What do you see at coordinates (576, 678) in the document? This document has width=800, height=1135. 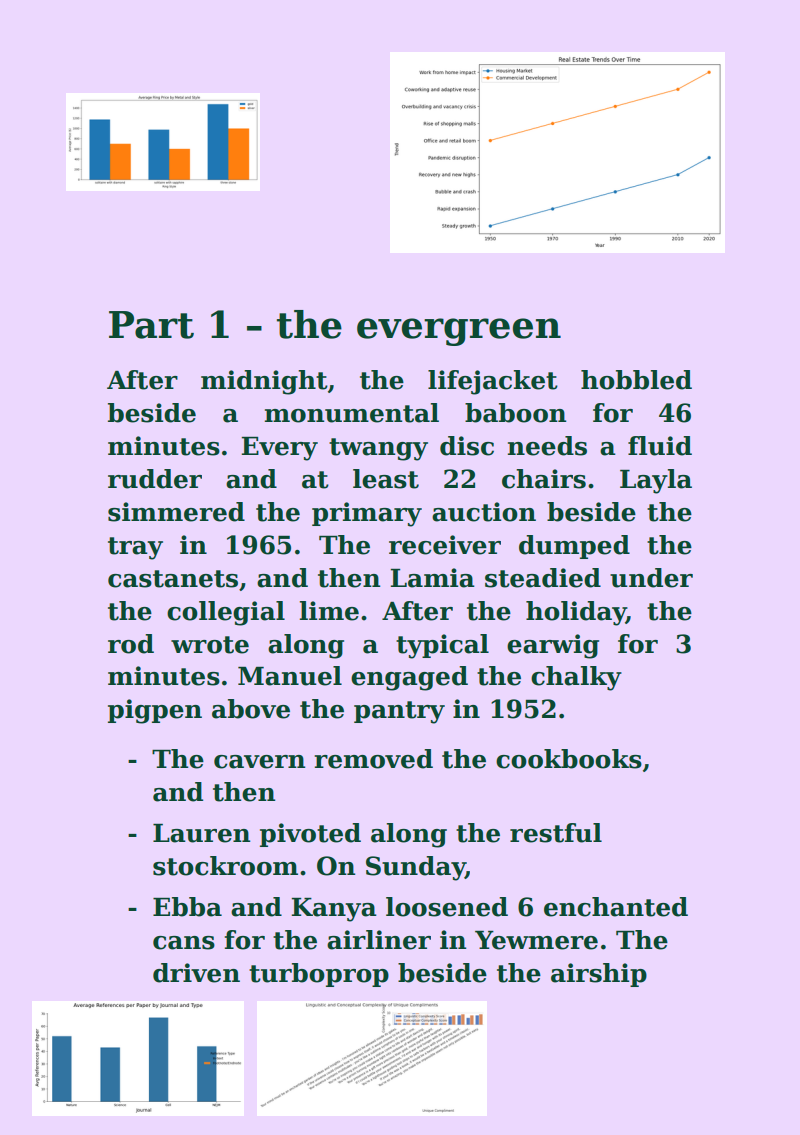 I see `chalky` at bounding box center [576, 678].
